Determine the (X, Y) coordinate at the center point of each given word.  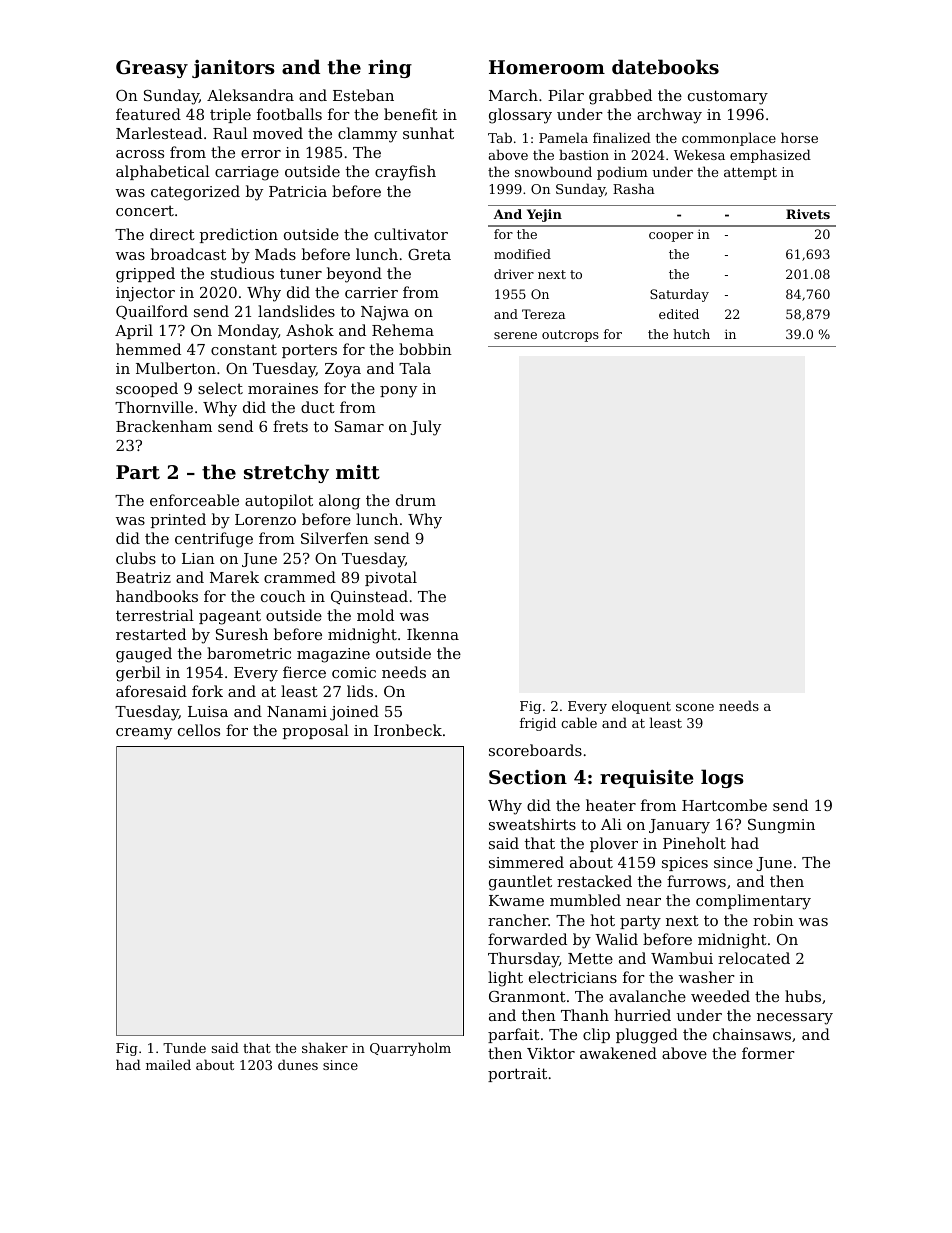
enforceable (194, 500)
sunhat (428, 133)
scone (695, 707)
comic (354, 672)
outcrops (570, 336)
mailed (168, 1064)
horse (799, 137)
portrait (517, 1075)
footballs (289, 114)
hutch (691, 334)
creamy (144, 734)
